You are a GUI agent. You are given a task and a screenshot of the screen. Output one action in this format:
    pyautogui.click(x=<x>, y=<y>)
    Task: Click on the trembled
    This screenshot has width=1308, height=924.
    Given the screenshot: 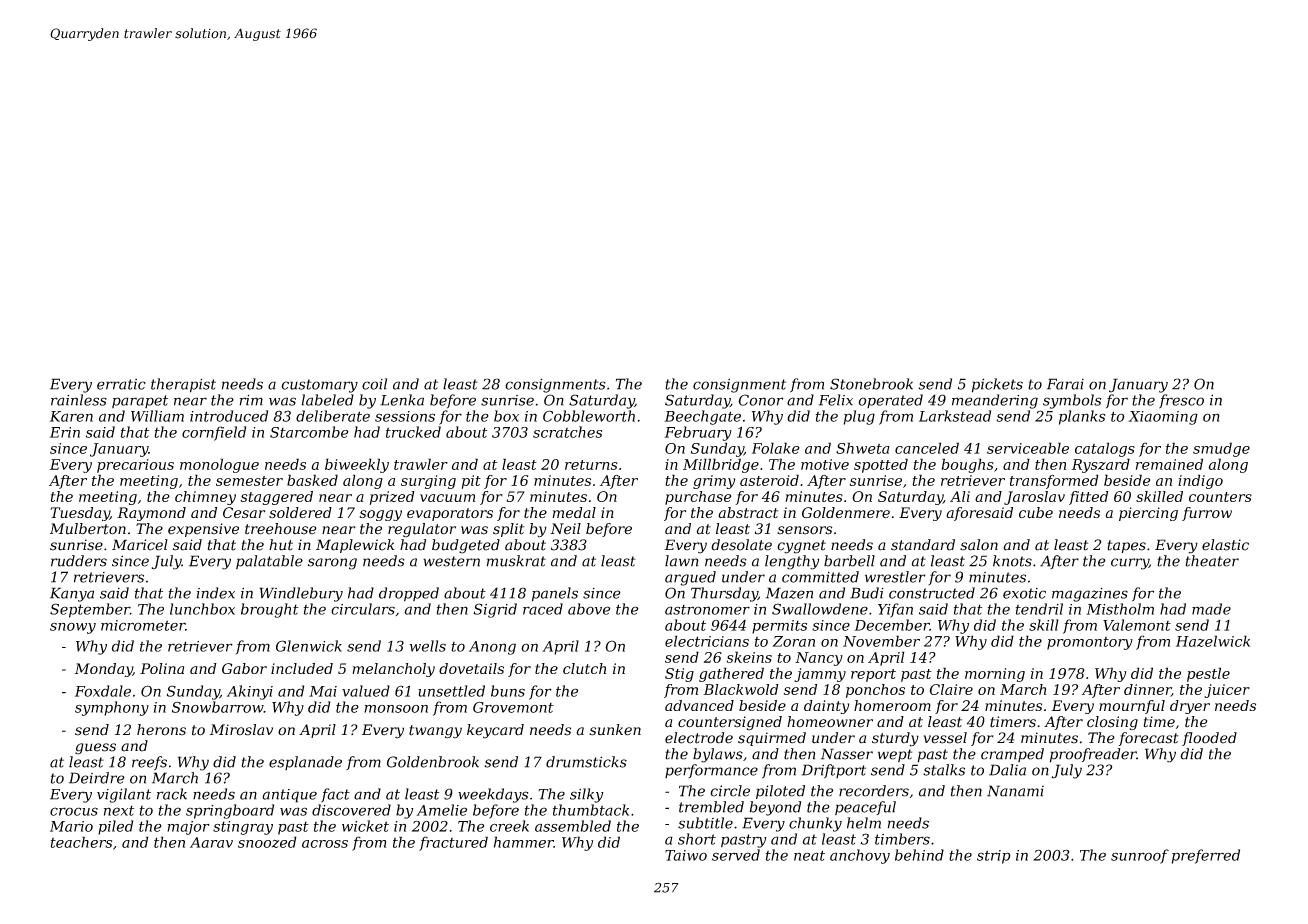 What is the action you would take?
    pyautogui.click(x=711, y=807)
